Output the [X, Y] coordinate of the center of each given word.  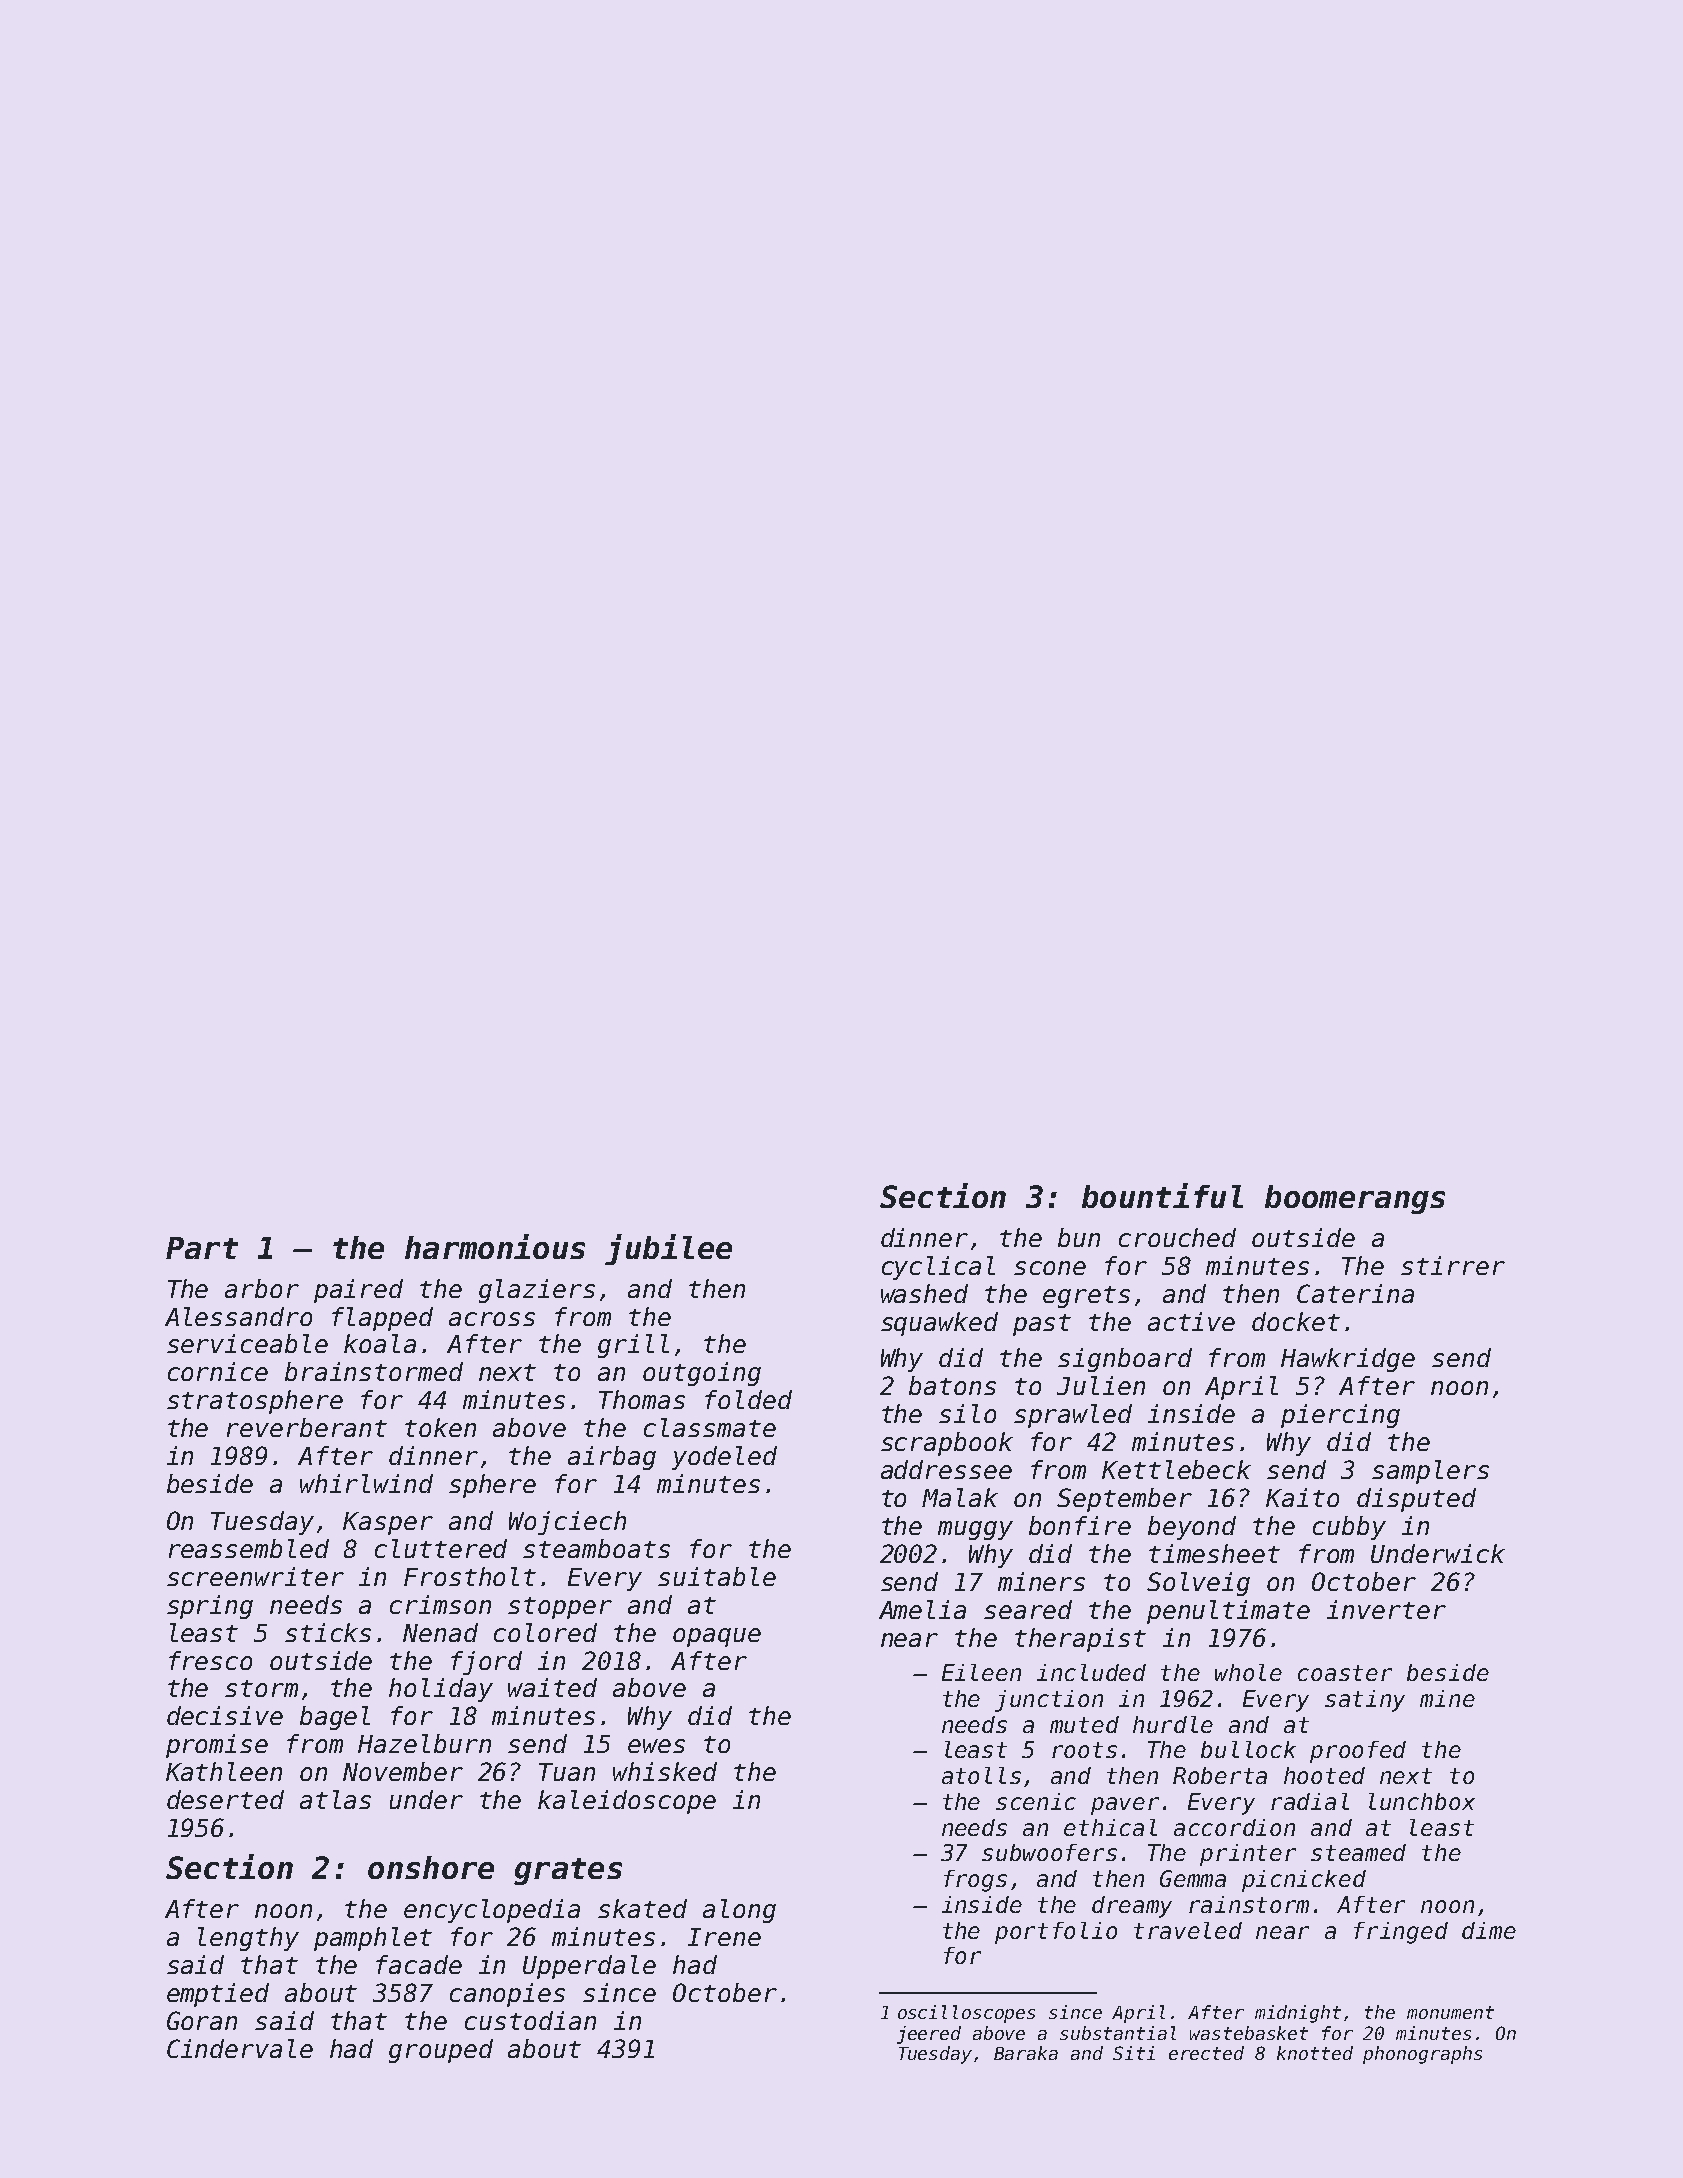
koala [380, 1343]
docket [1296, 1321]
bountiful [1162, 1195]
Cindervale [240, 2048]
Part [202, 1248]
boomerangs [1355, 1199]
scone [1050, 1268]
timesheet [1214, 1553]
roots [1084, 1750]
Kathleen [224, 1771]
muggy [975, 1530]
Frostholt [470, 1576]
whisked [665, 1771]
